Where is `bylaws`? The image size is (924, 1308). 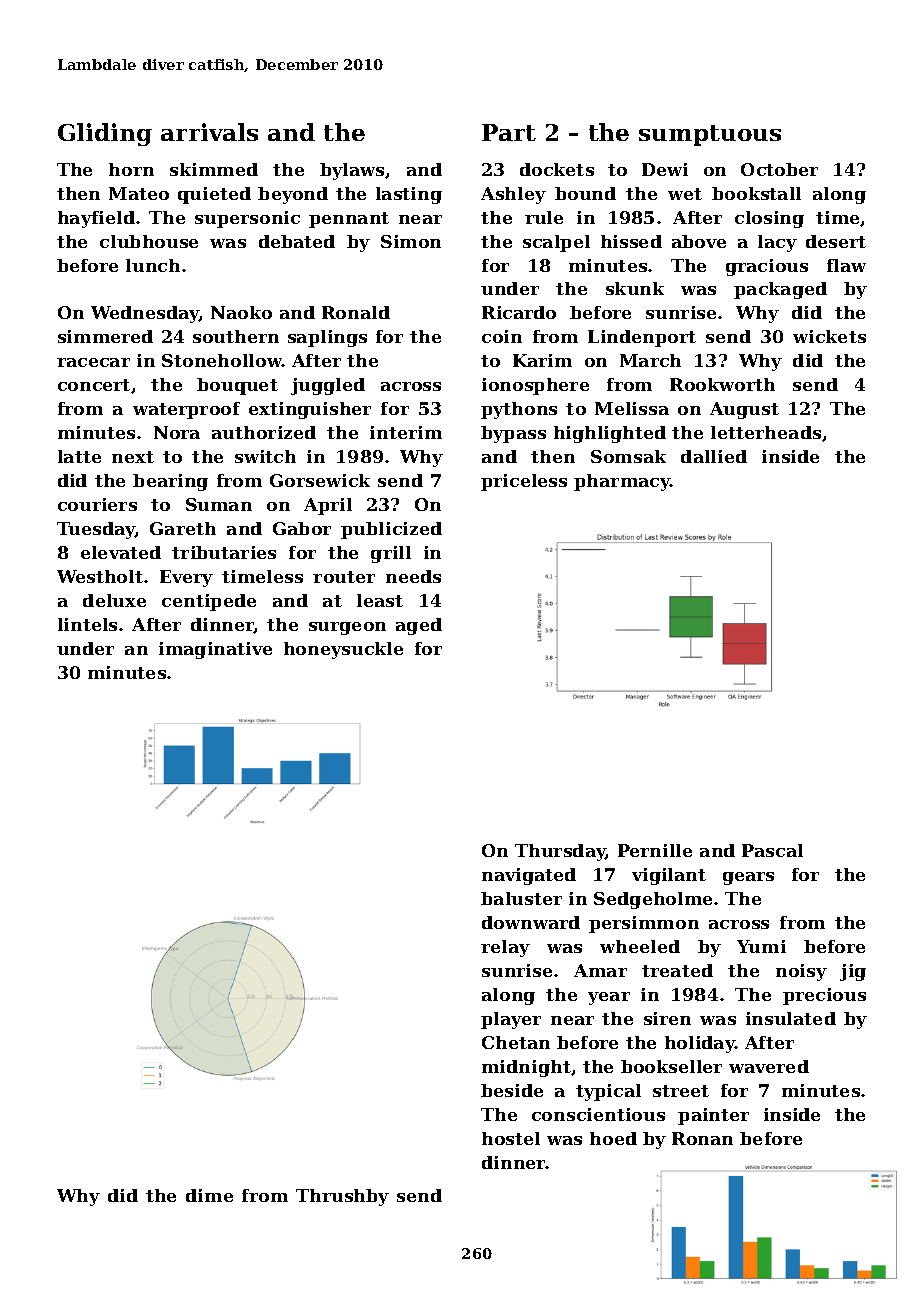 bylaws is located at coordinates (352, 171).
